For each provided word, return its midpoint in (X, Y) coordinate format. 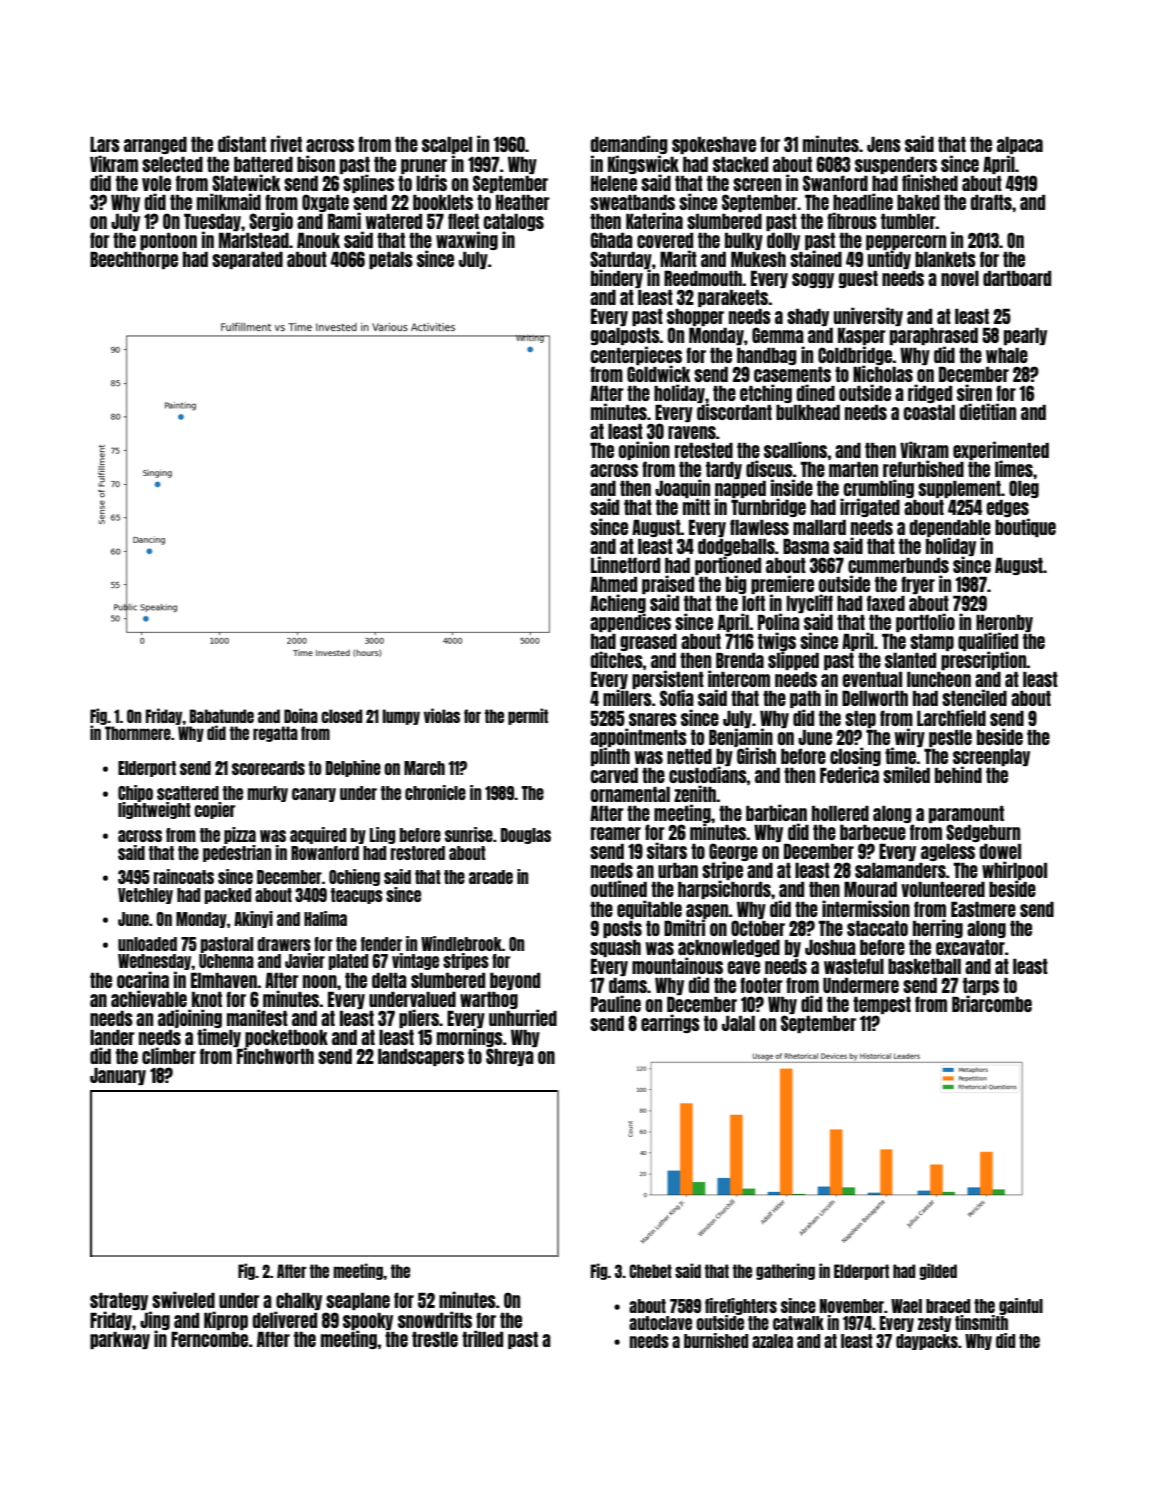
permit (528, 716)
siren (974, 392)
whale (1007, 355)
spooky (368, 1321)
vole (156, 183)
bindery (617, 279)
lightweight (154, 810)
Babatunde (222, 716)
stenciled (974, 697)
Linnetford (625, 564)
